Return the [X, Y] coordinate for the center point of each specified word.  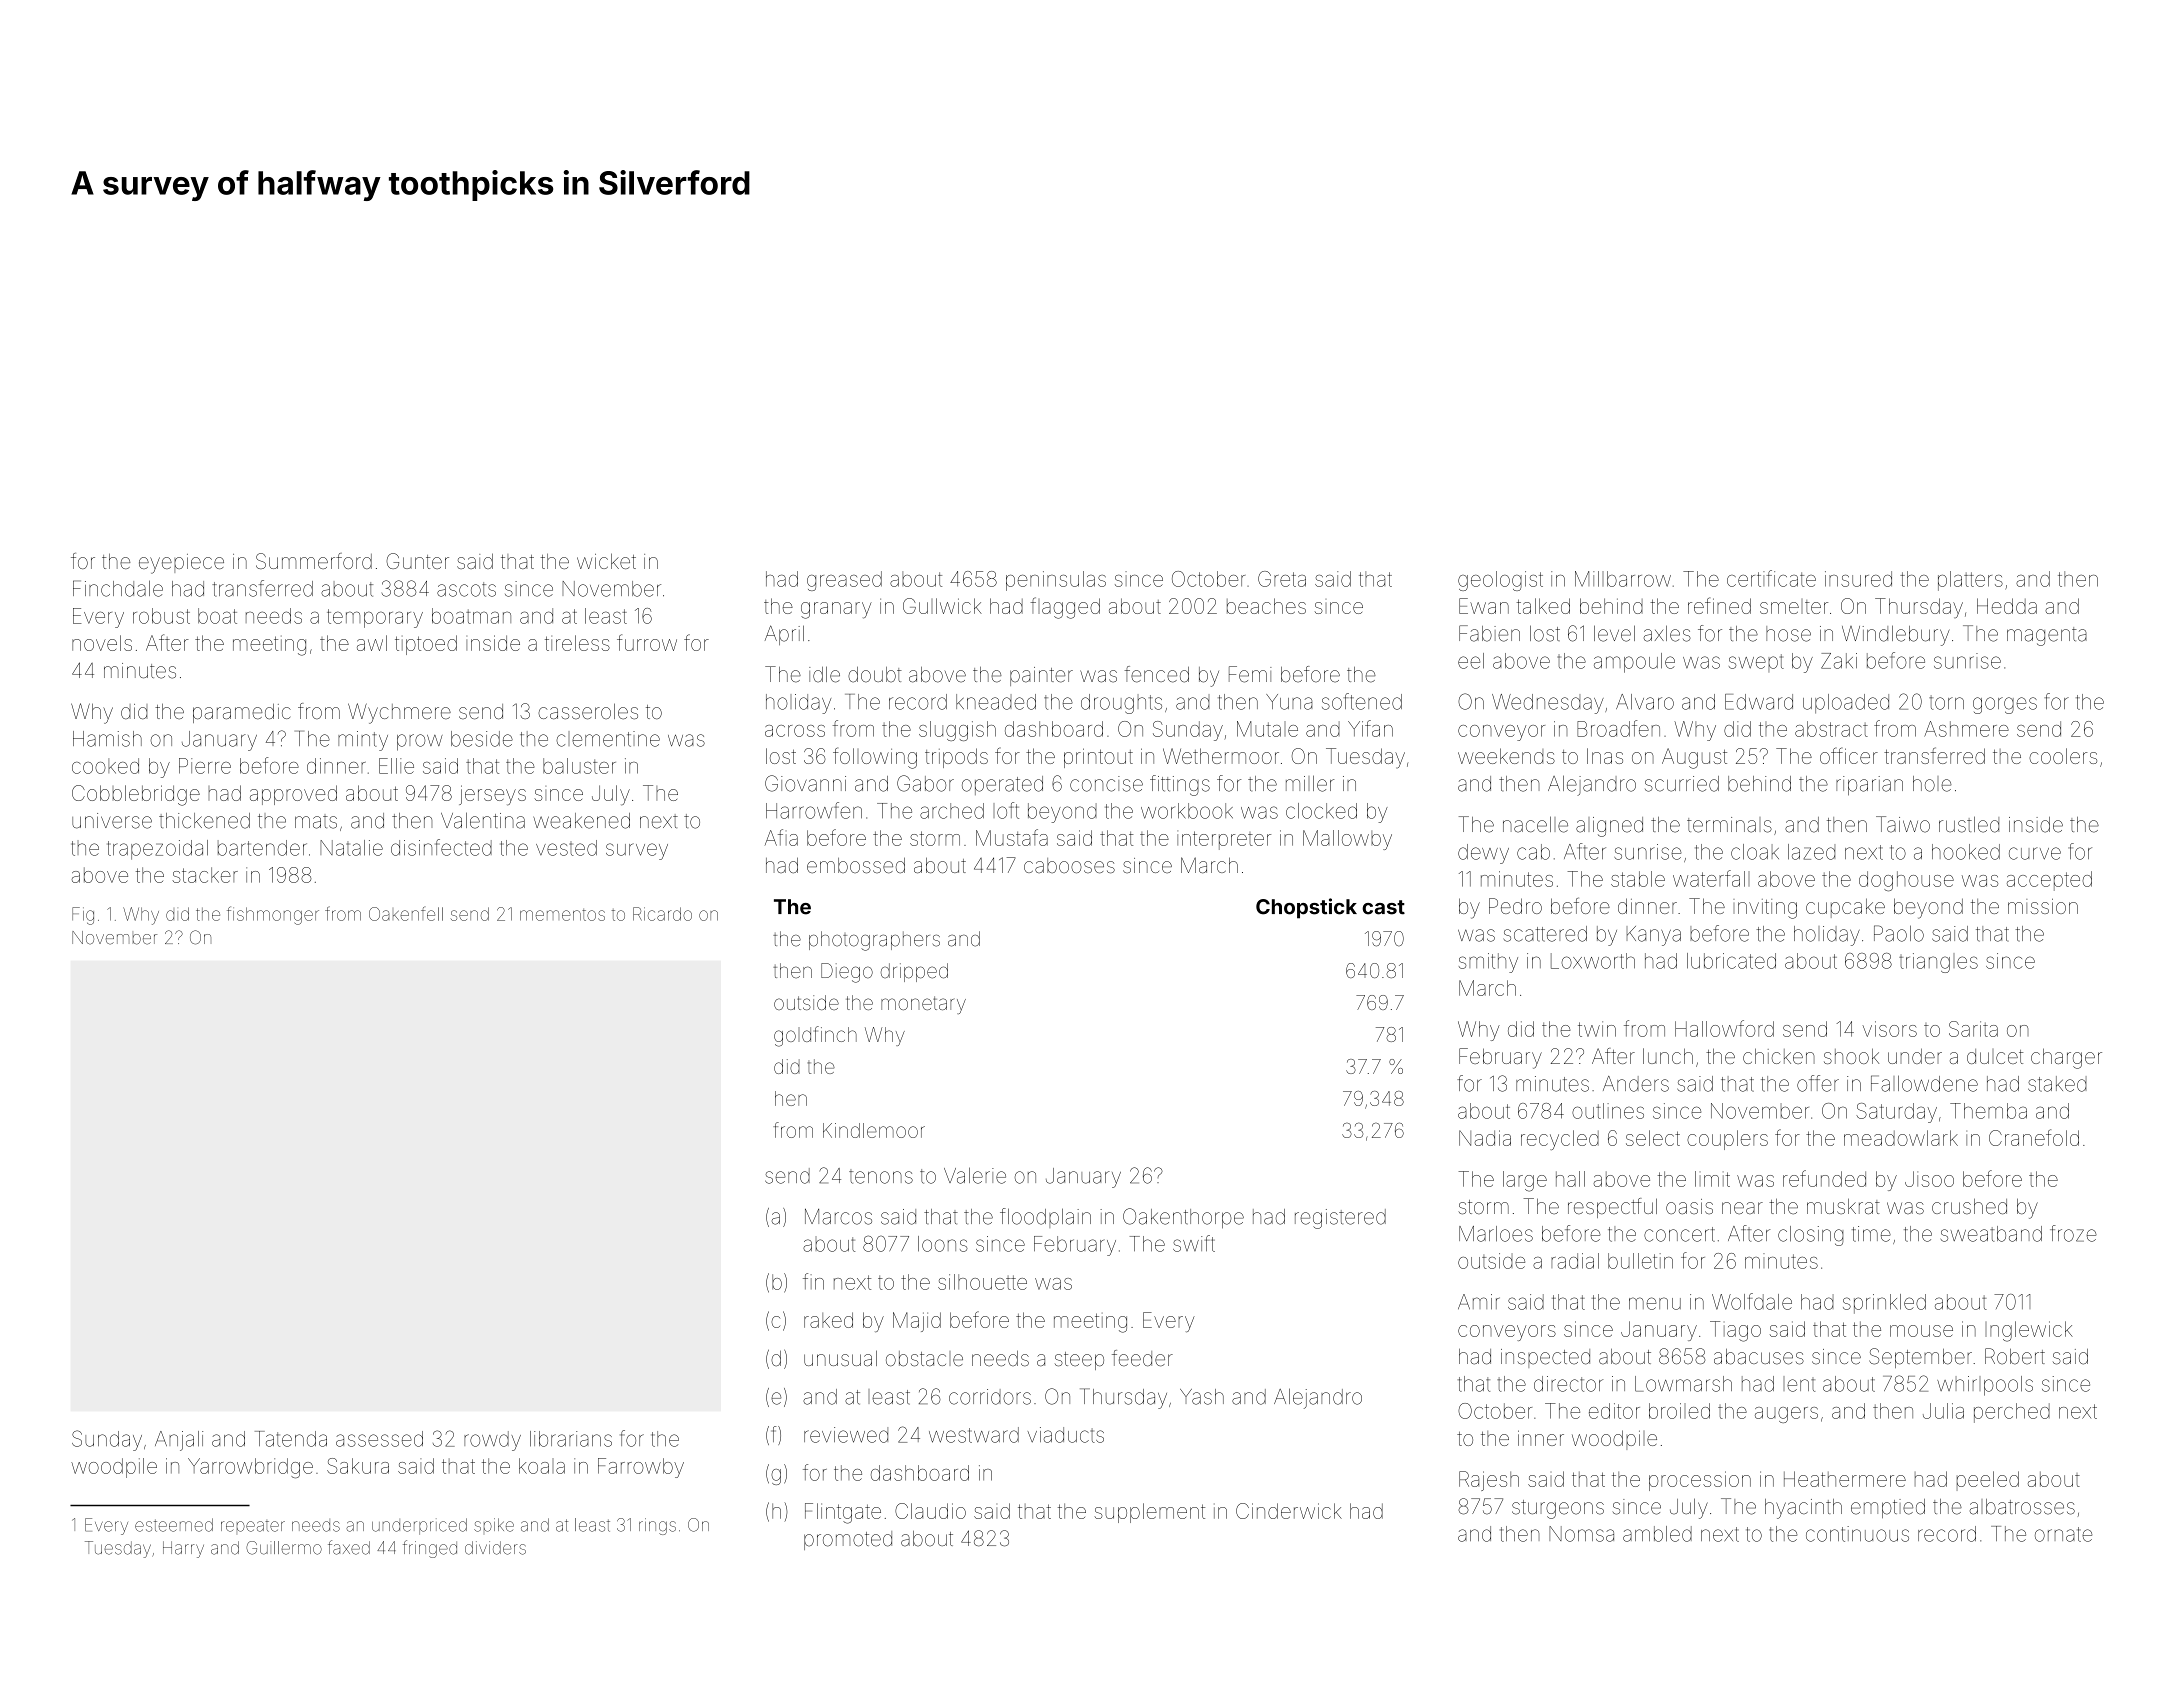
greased [844, 581]
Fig [83, 916]
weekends [1506, 756]
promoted [848, 1540]
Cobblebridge [136, 795]
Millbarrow [1623, 579]
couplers [1727, 1140]
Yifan [1370, 728]
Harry [183, 1549]
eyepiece [181, 564]
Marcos [838, 1217]
